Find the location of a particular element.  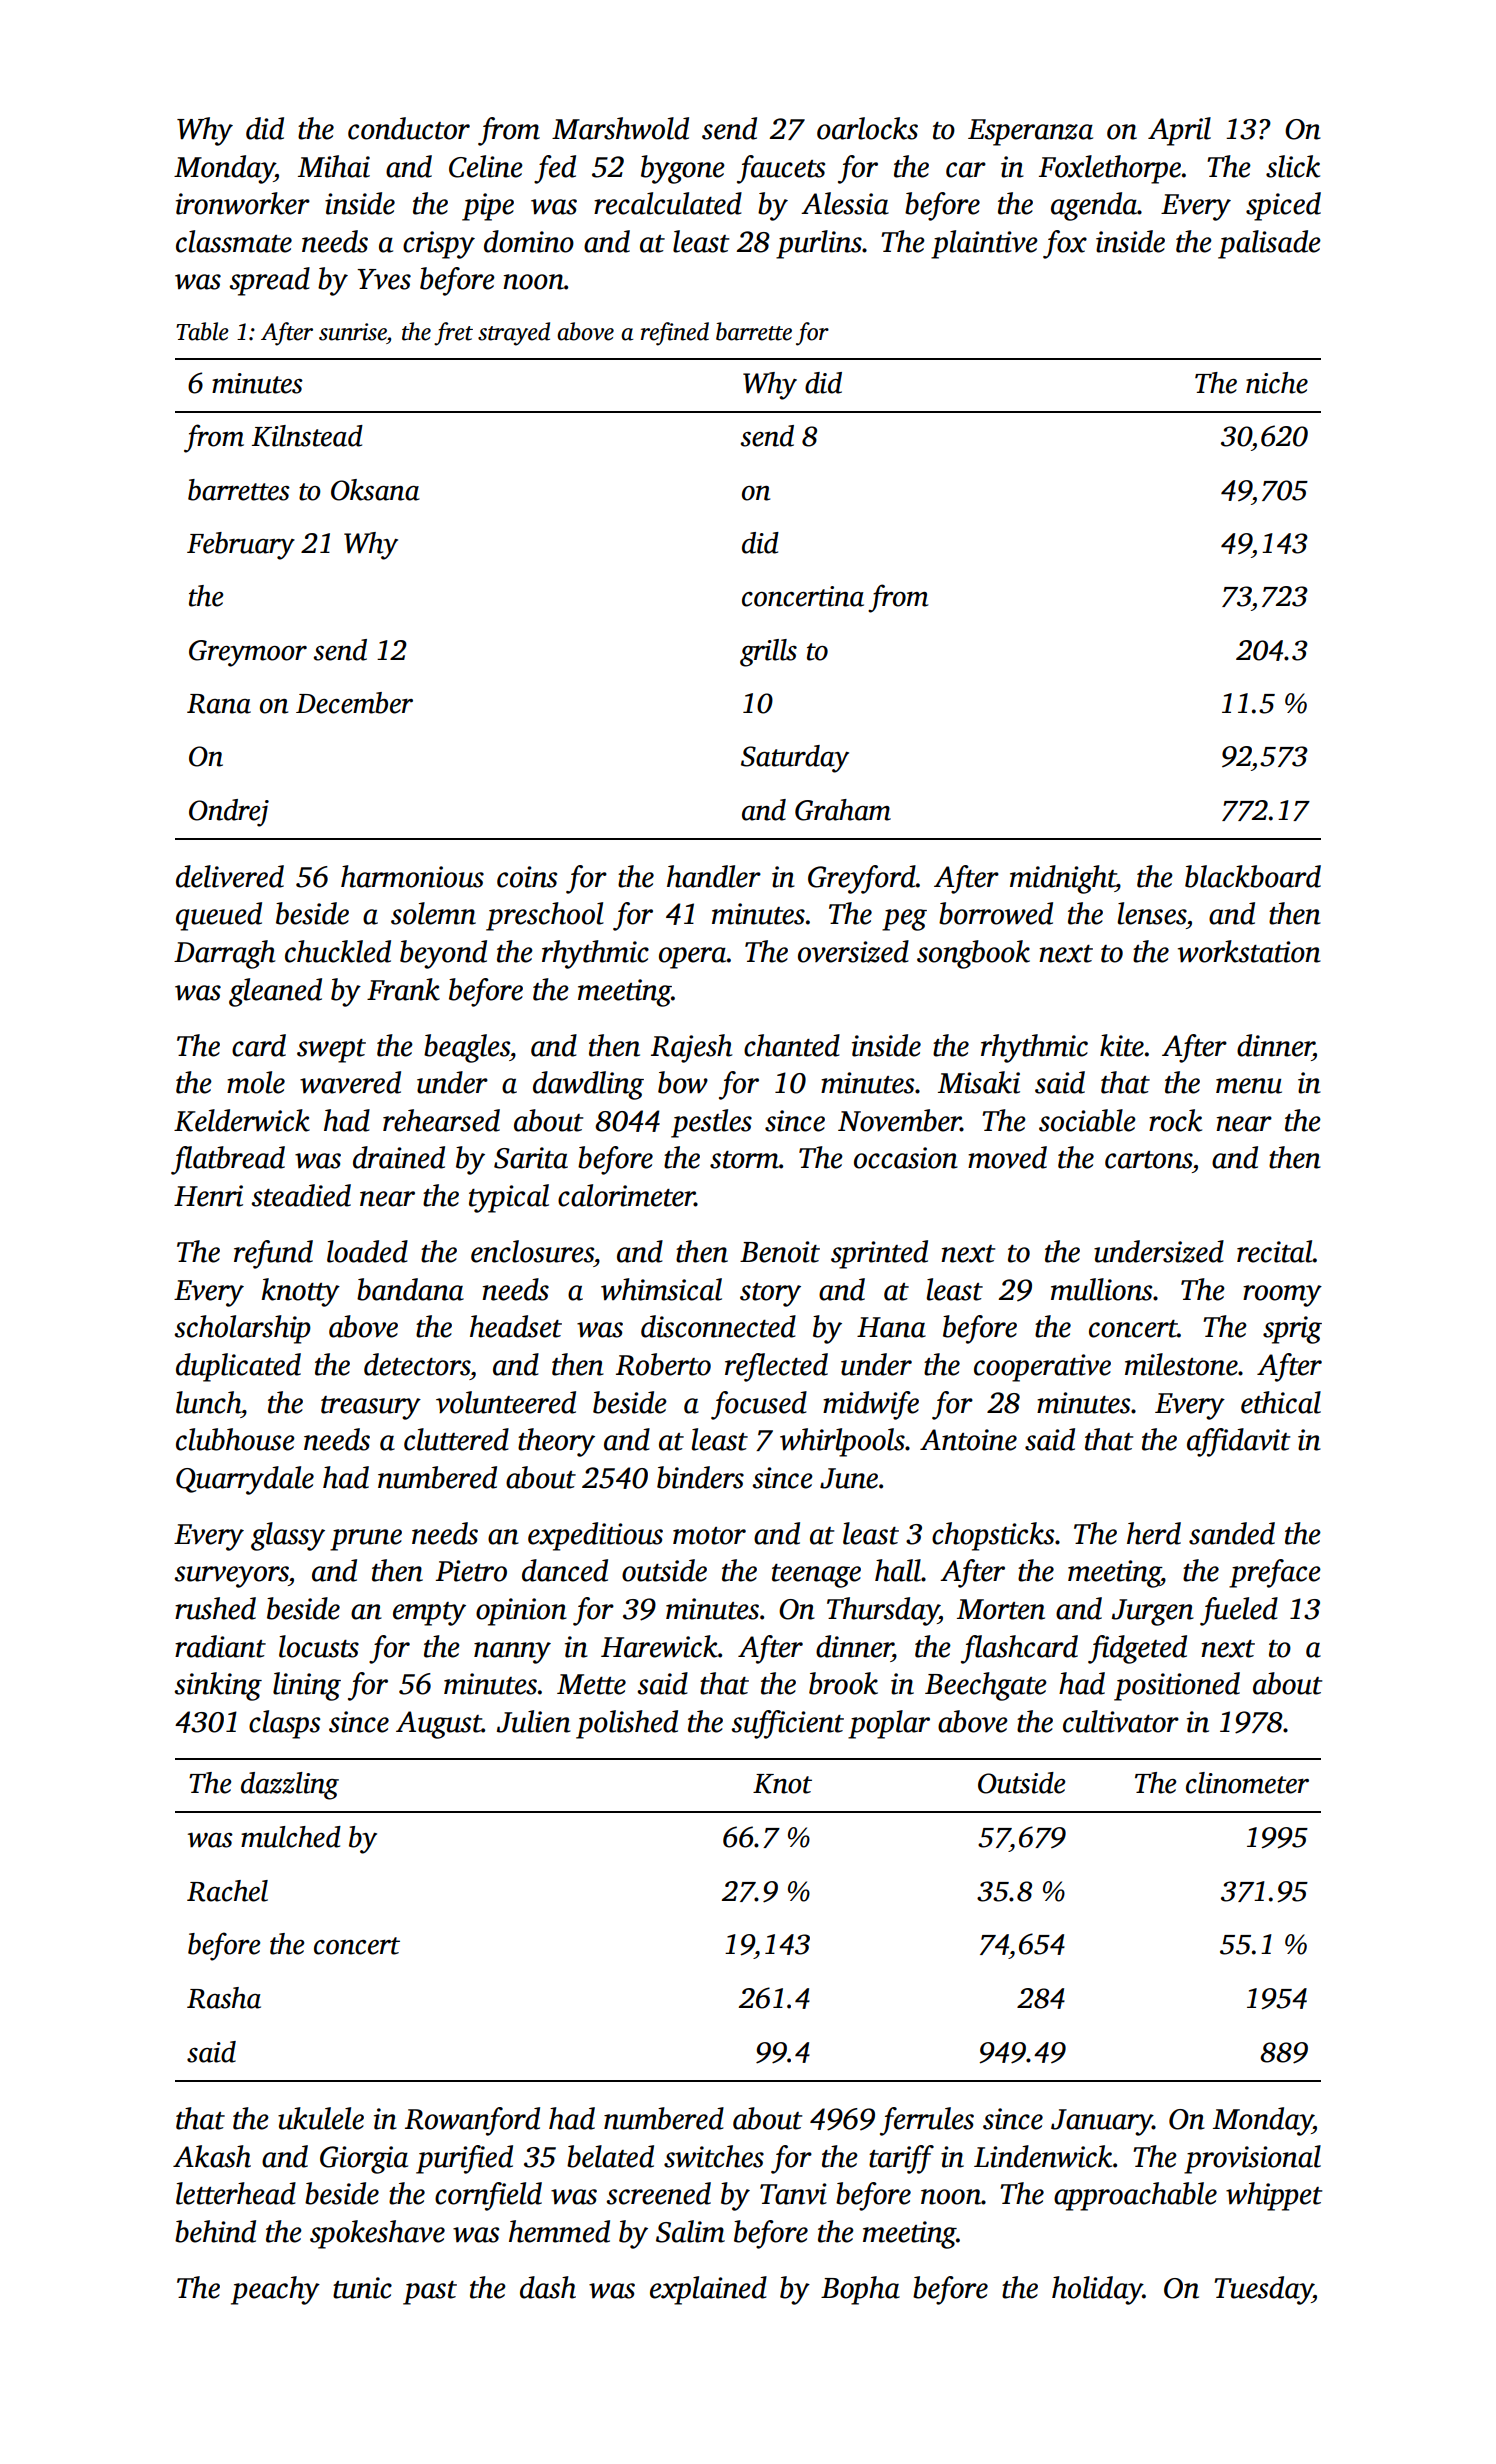

Rajesh is located at coordinates (691, 1048).
